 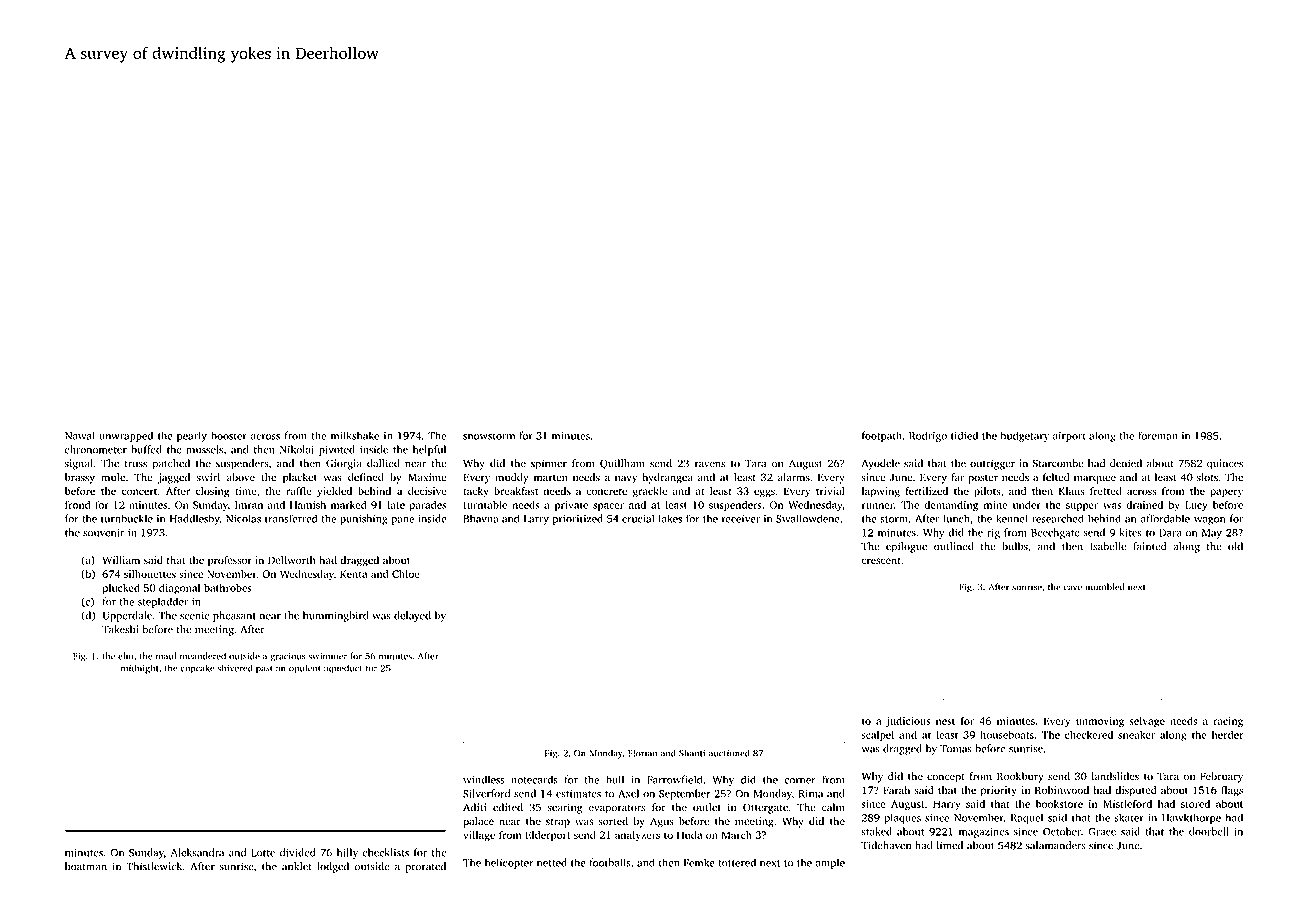 What do you see at coordinates (1073, 588) in the document?
I see `cave` at bounding box center [1073, 588].
